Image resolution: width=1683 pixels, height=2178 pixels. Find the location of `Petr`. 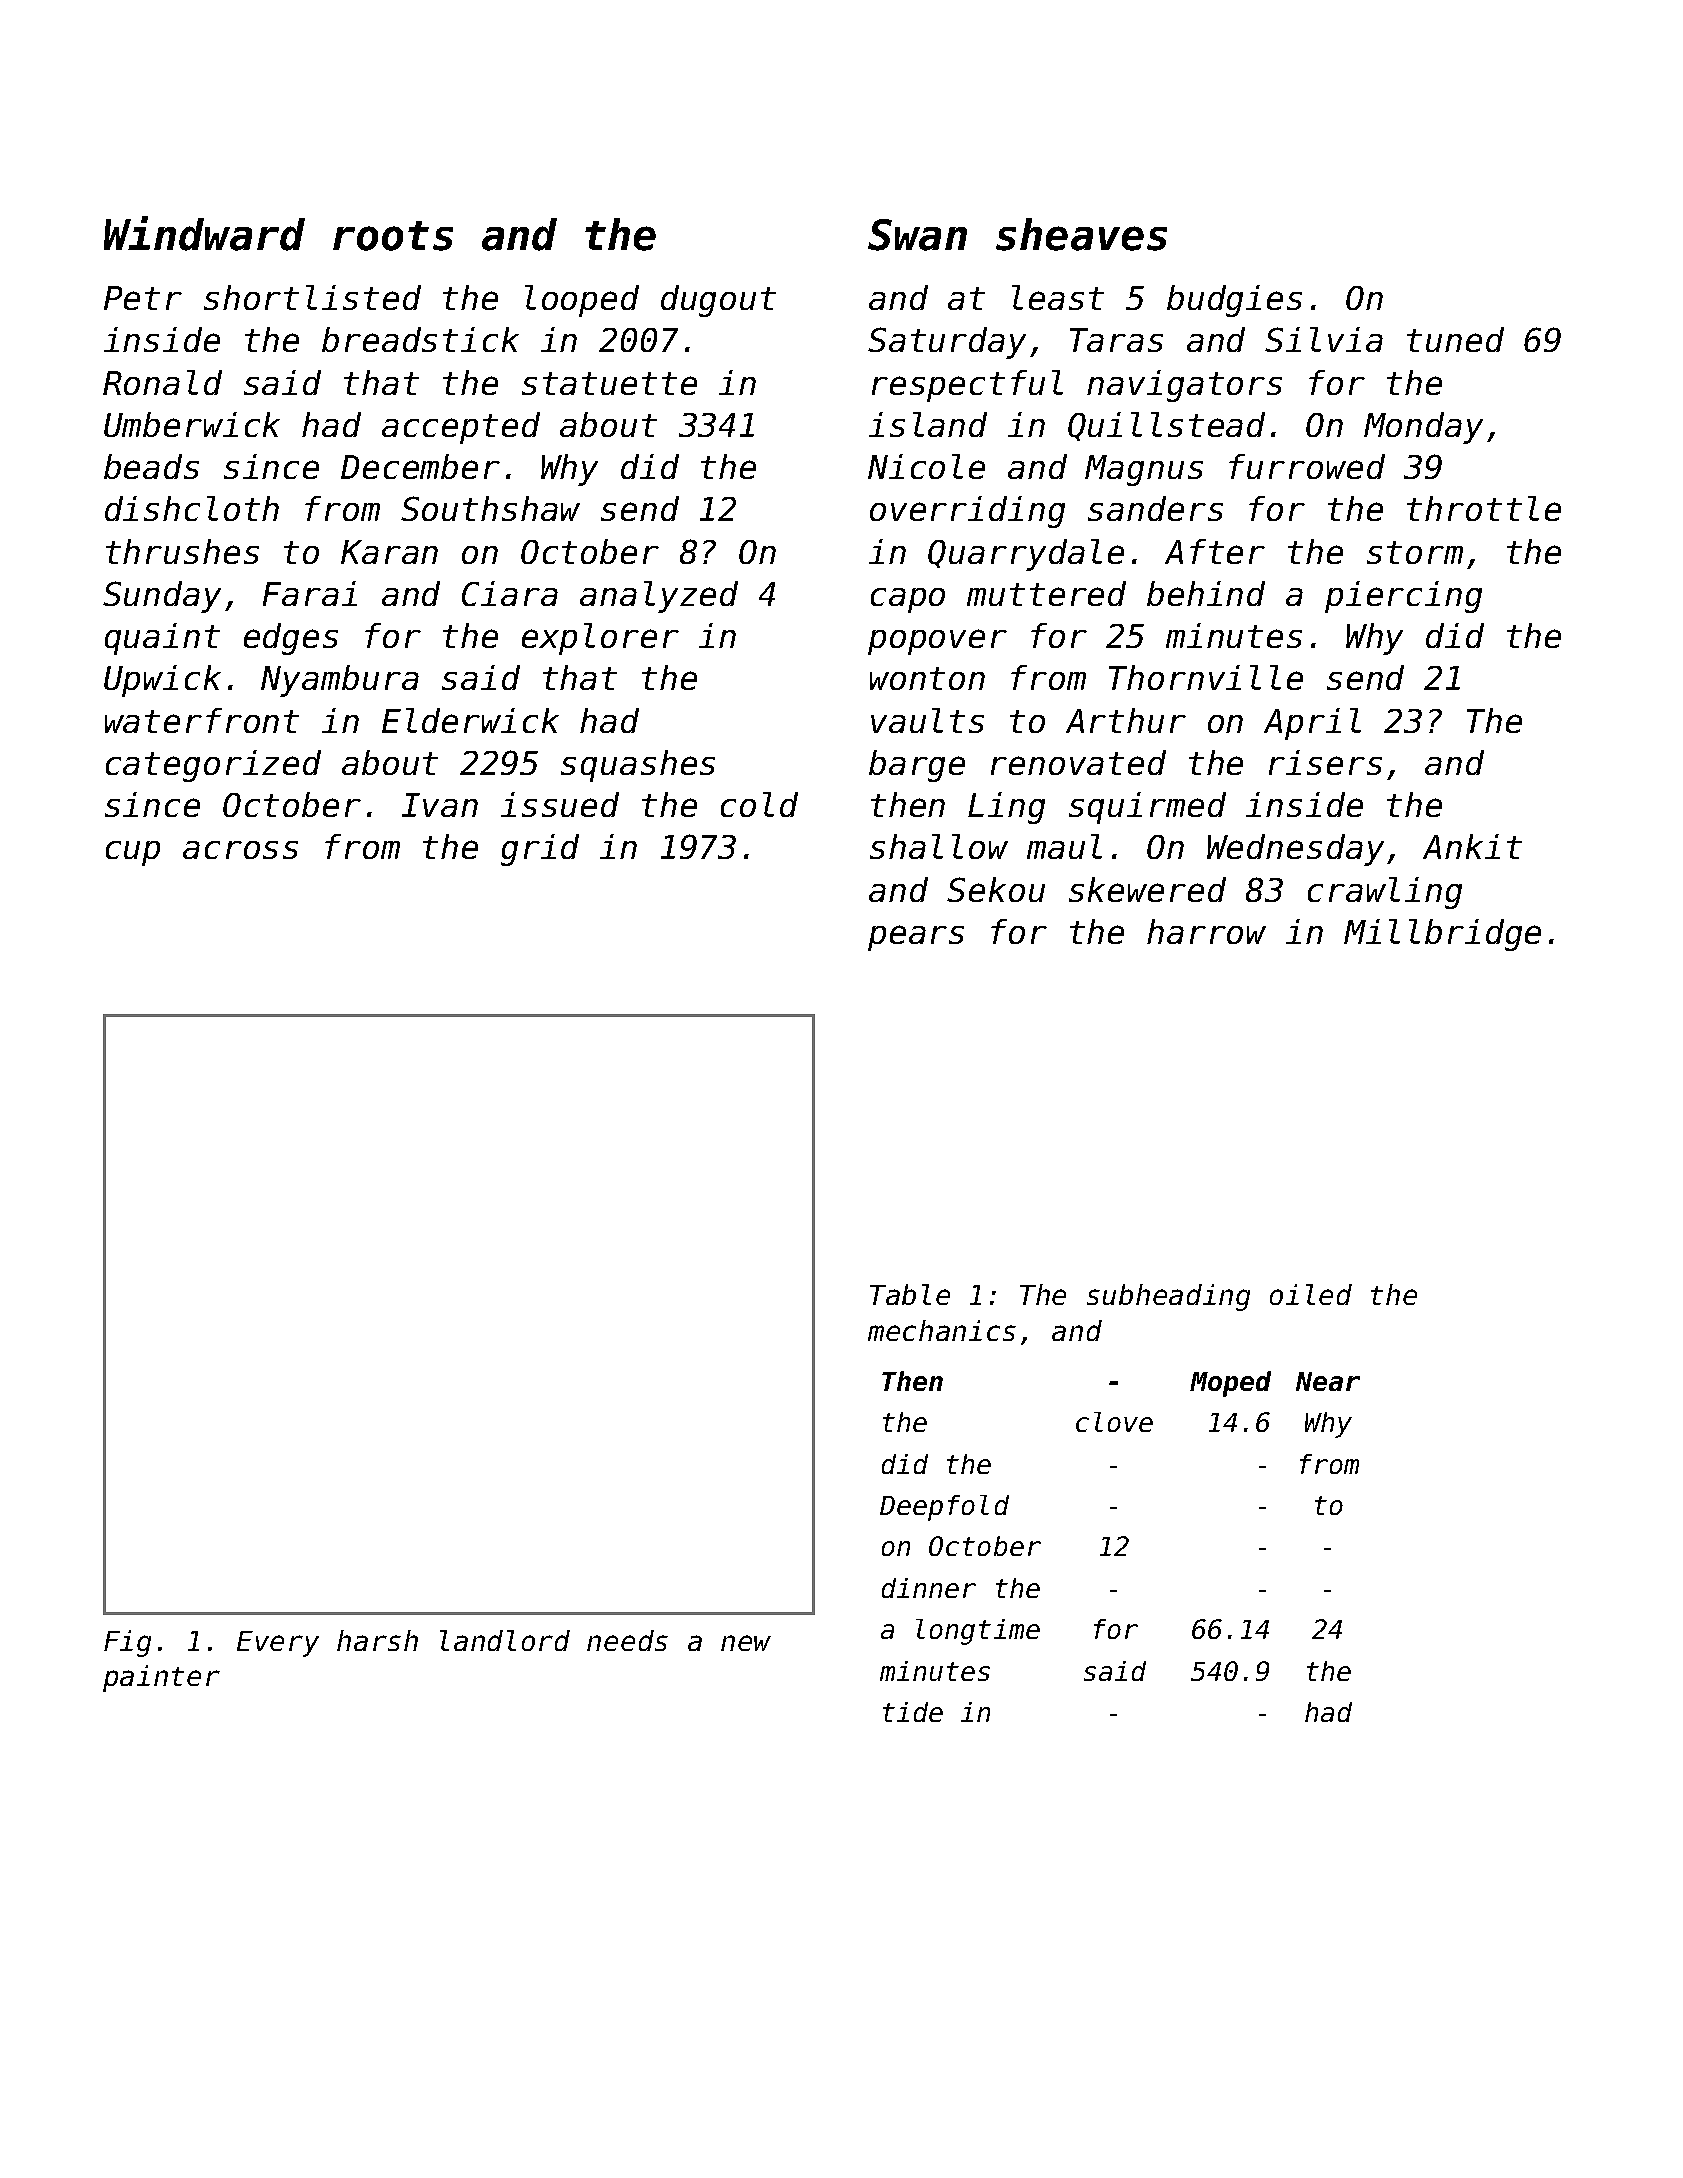

Petr is located at coordinates (143, 298).
